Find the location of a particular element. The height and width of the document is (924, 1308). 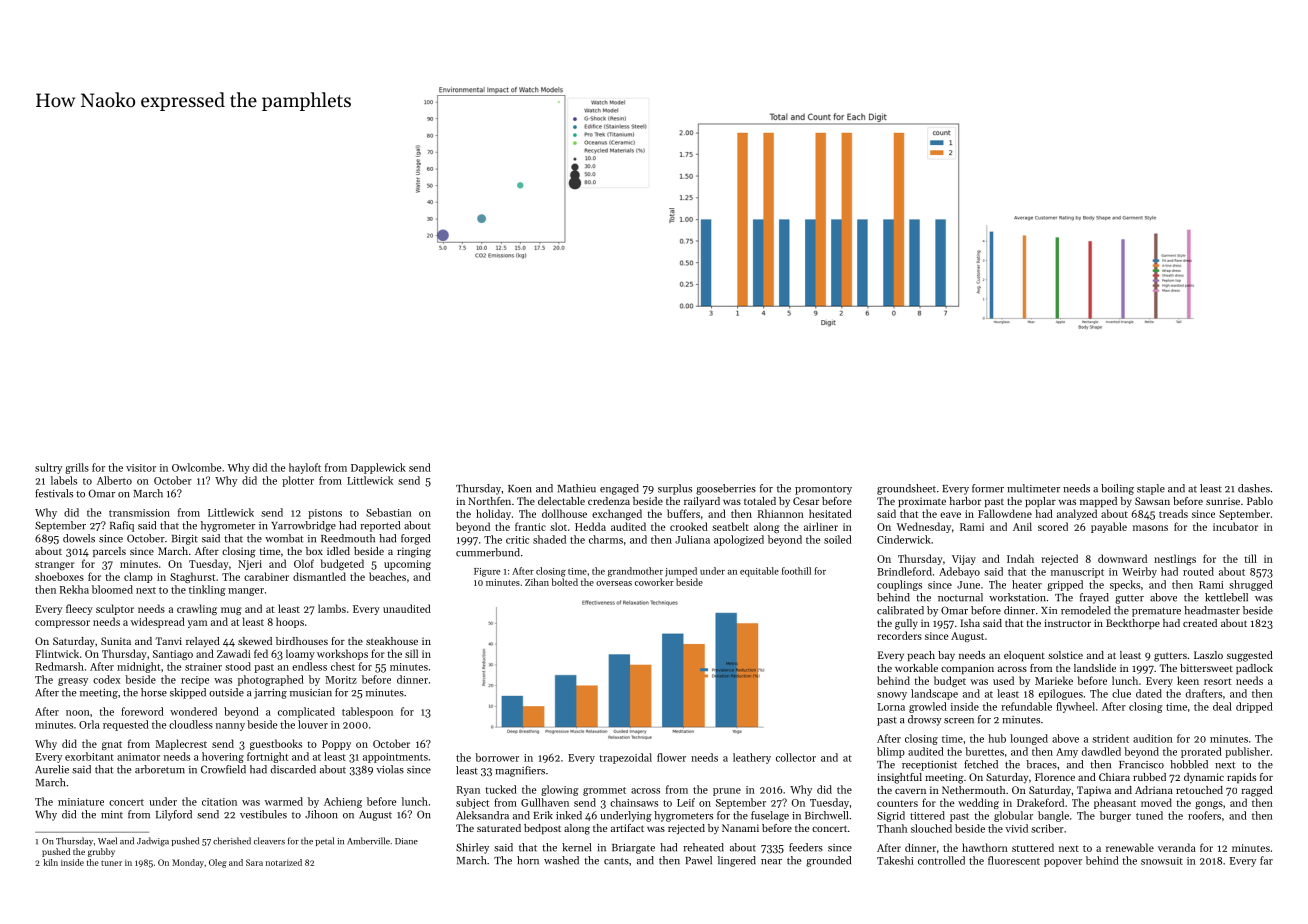

steakhouse is located at coordinates (392, 641).
